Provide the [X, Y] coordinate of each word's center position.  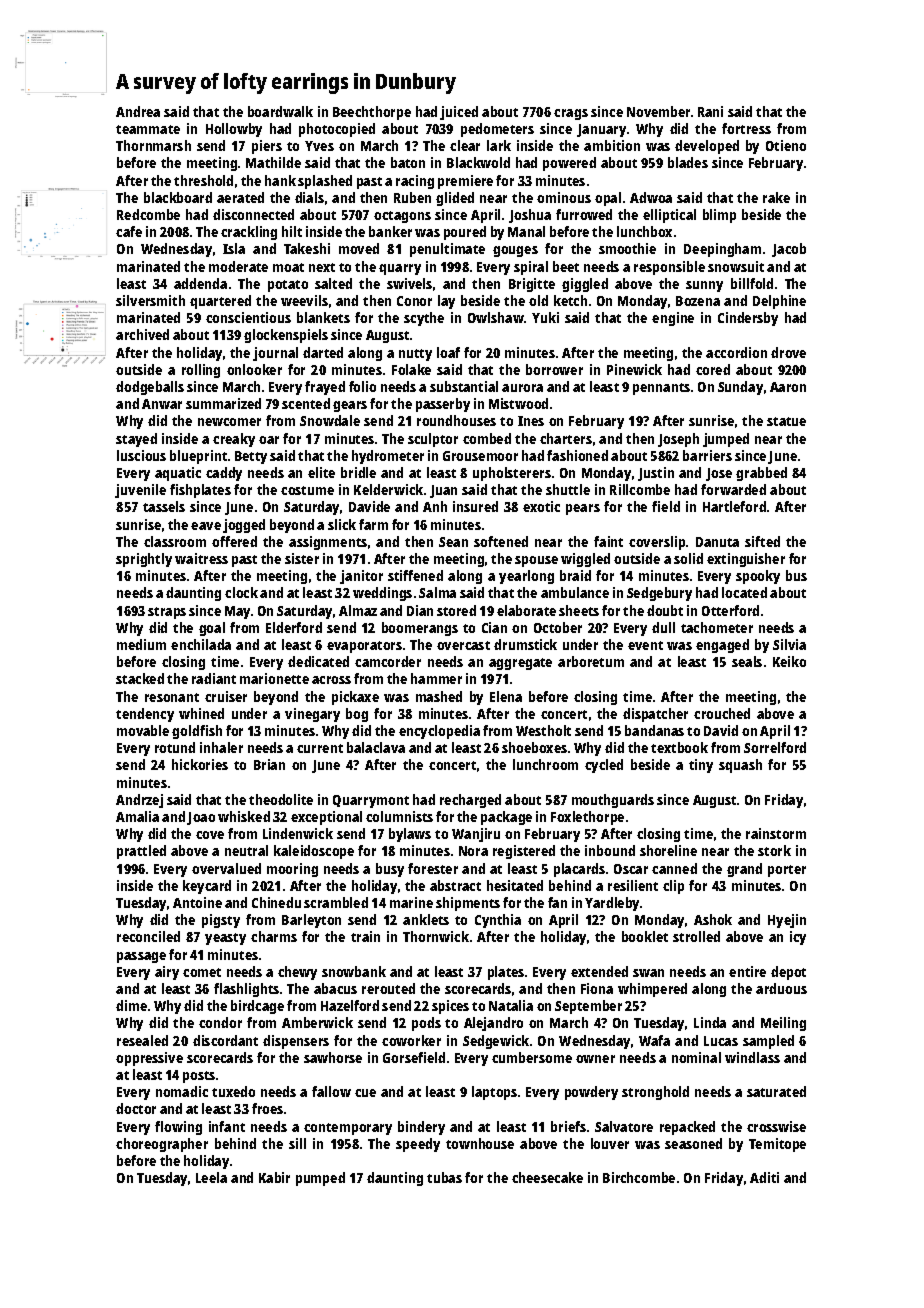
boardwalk [280, 111]
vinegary [312, 715]
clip [673, 887]
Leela [211, 1177]
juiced [459, 113]
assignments [328, 543]
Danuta [717, 542]
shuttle [568, 489]
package [506, 818]
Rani [710, 111]
